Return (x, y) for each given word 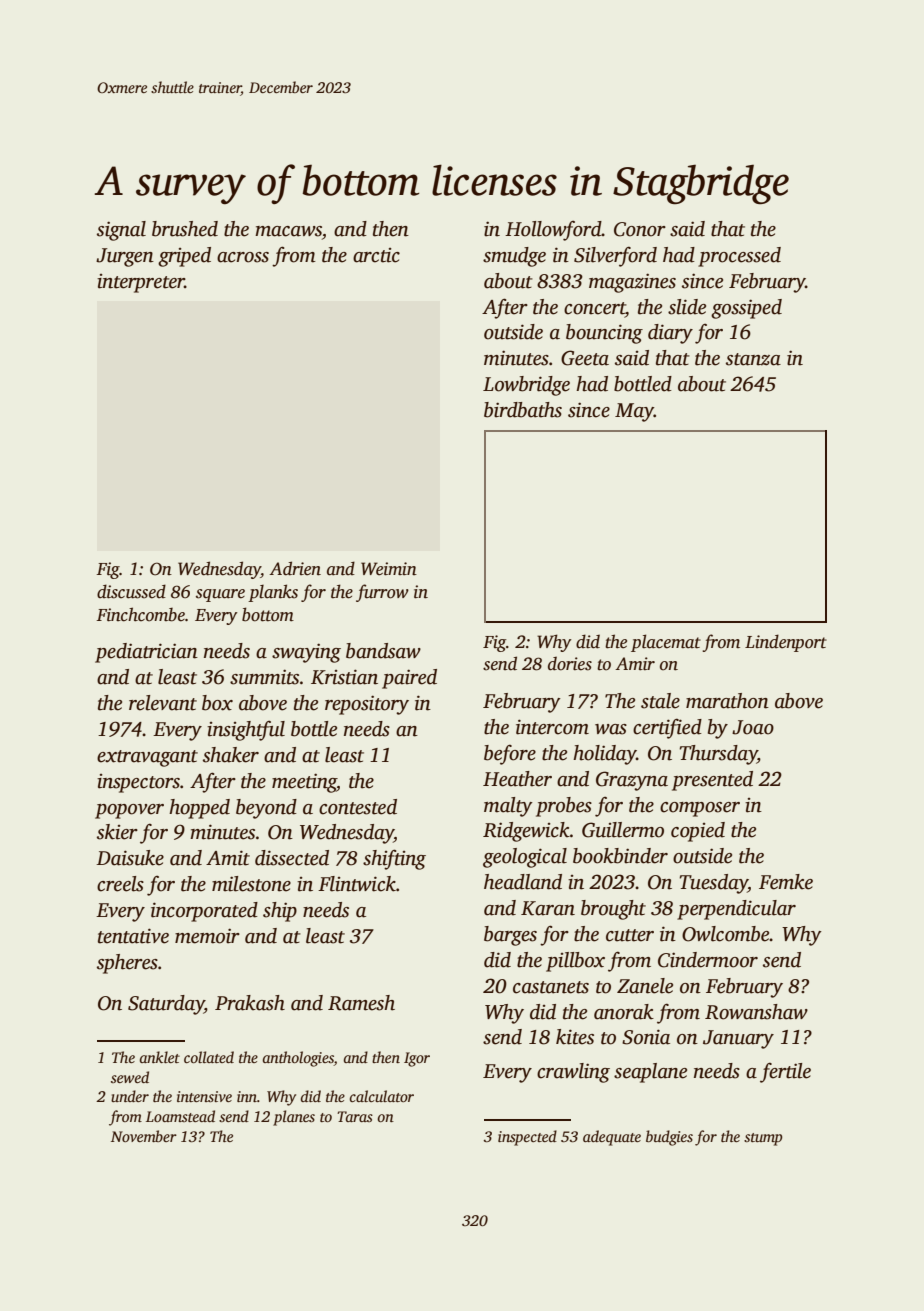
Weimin (389, 569)
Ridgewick (526, 832)
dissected (292, 858)
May (634, 412)
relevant (163, 703)
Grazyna (632, 781)
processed (739, 257)
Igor (417, 1059)
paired (409, 679)
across (243, 257)
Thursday (718, 755)
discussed (131, 591)
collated (209, 1057)
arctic (376, 255)
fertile (785, 1072)
